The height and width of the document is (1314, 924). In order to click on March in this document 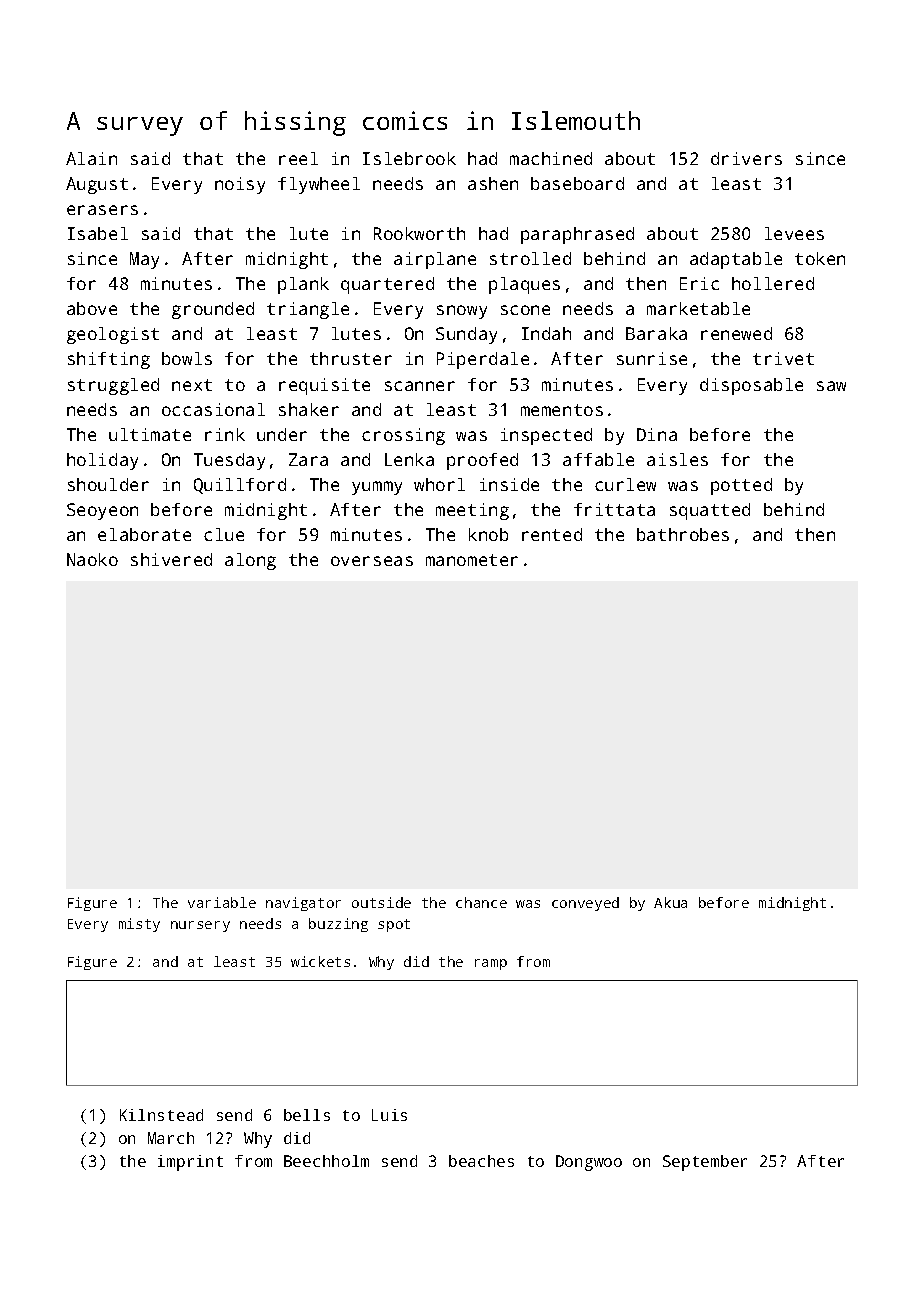, I will do `click(171, 1138)`.
